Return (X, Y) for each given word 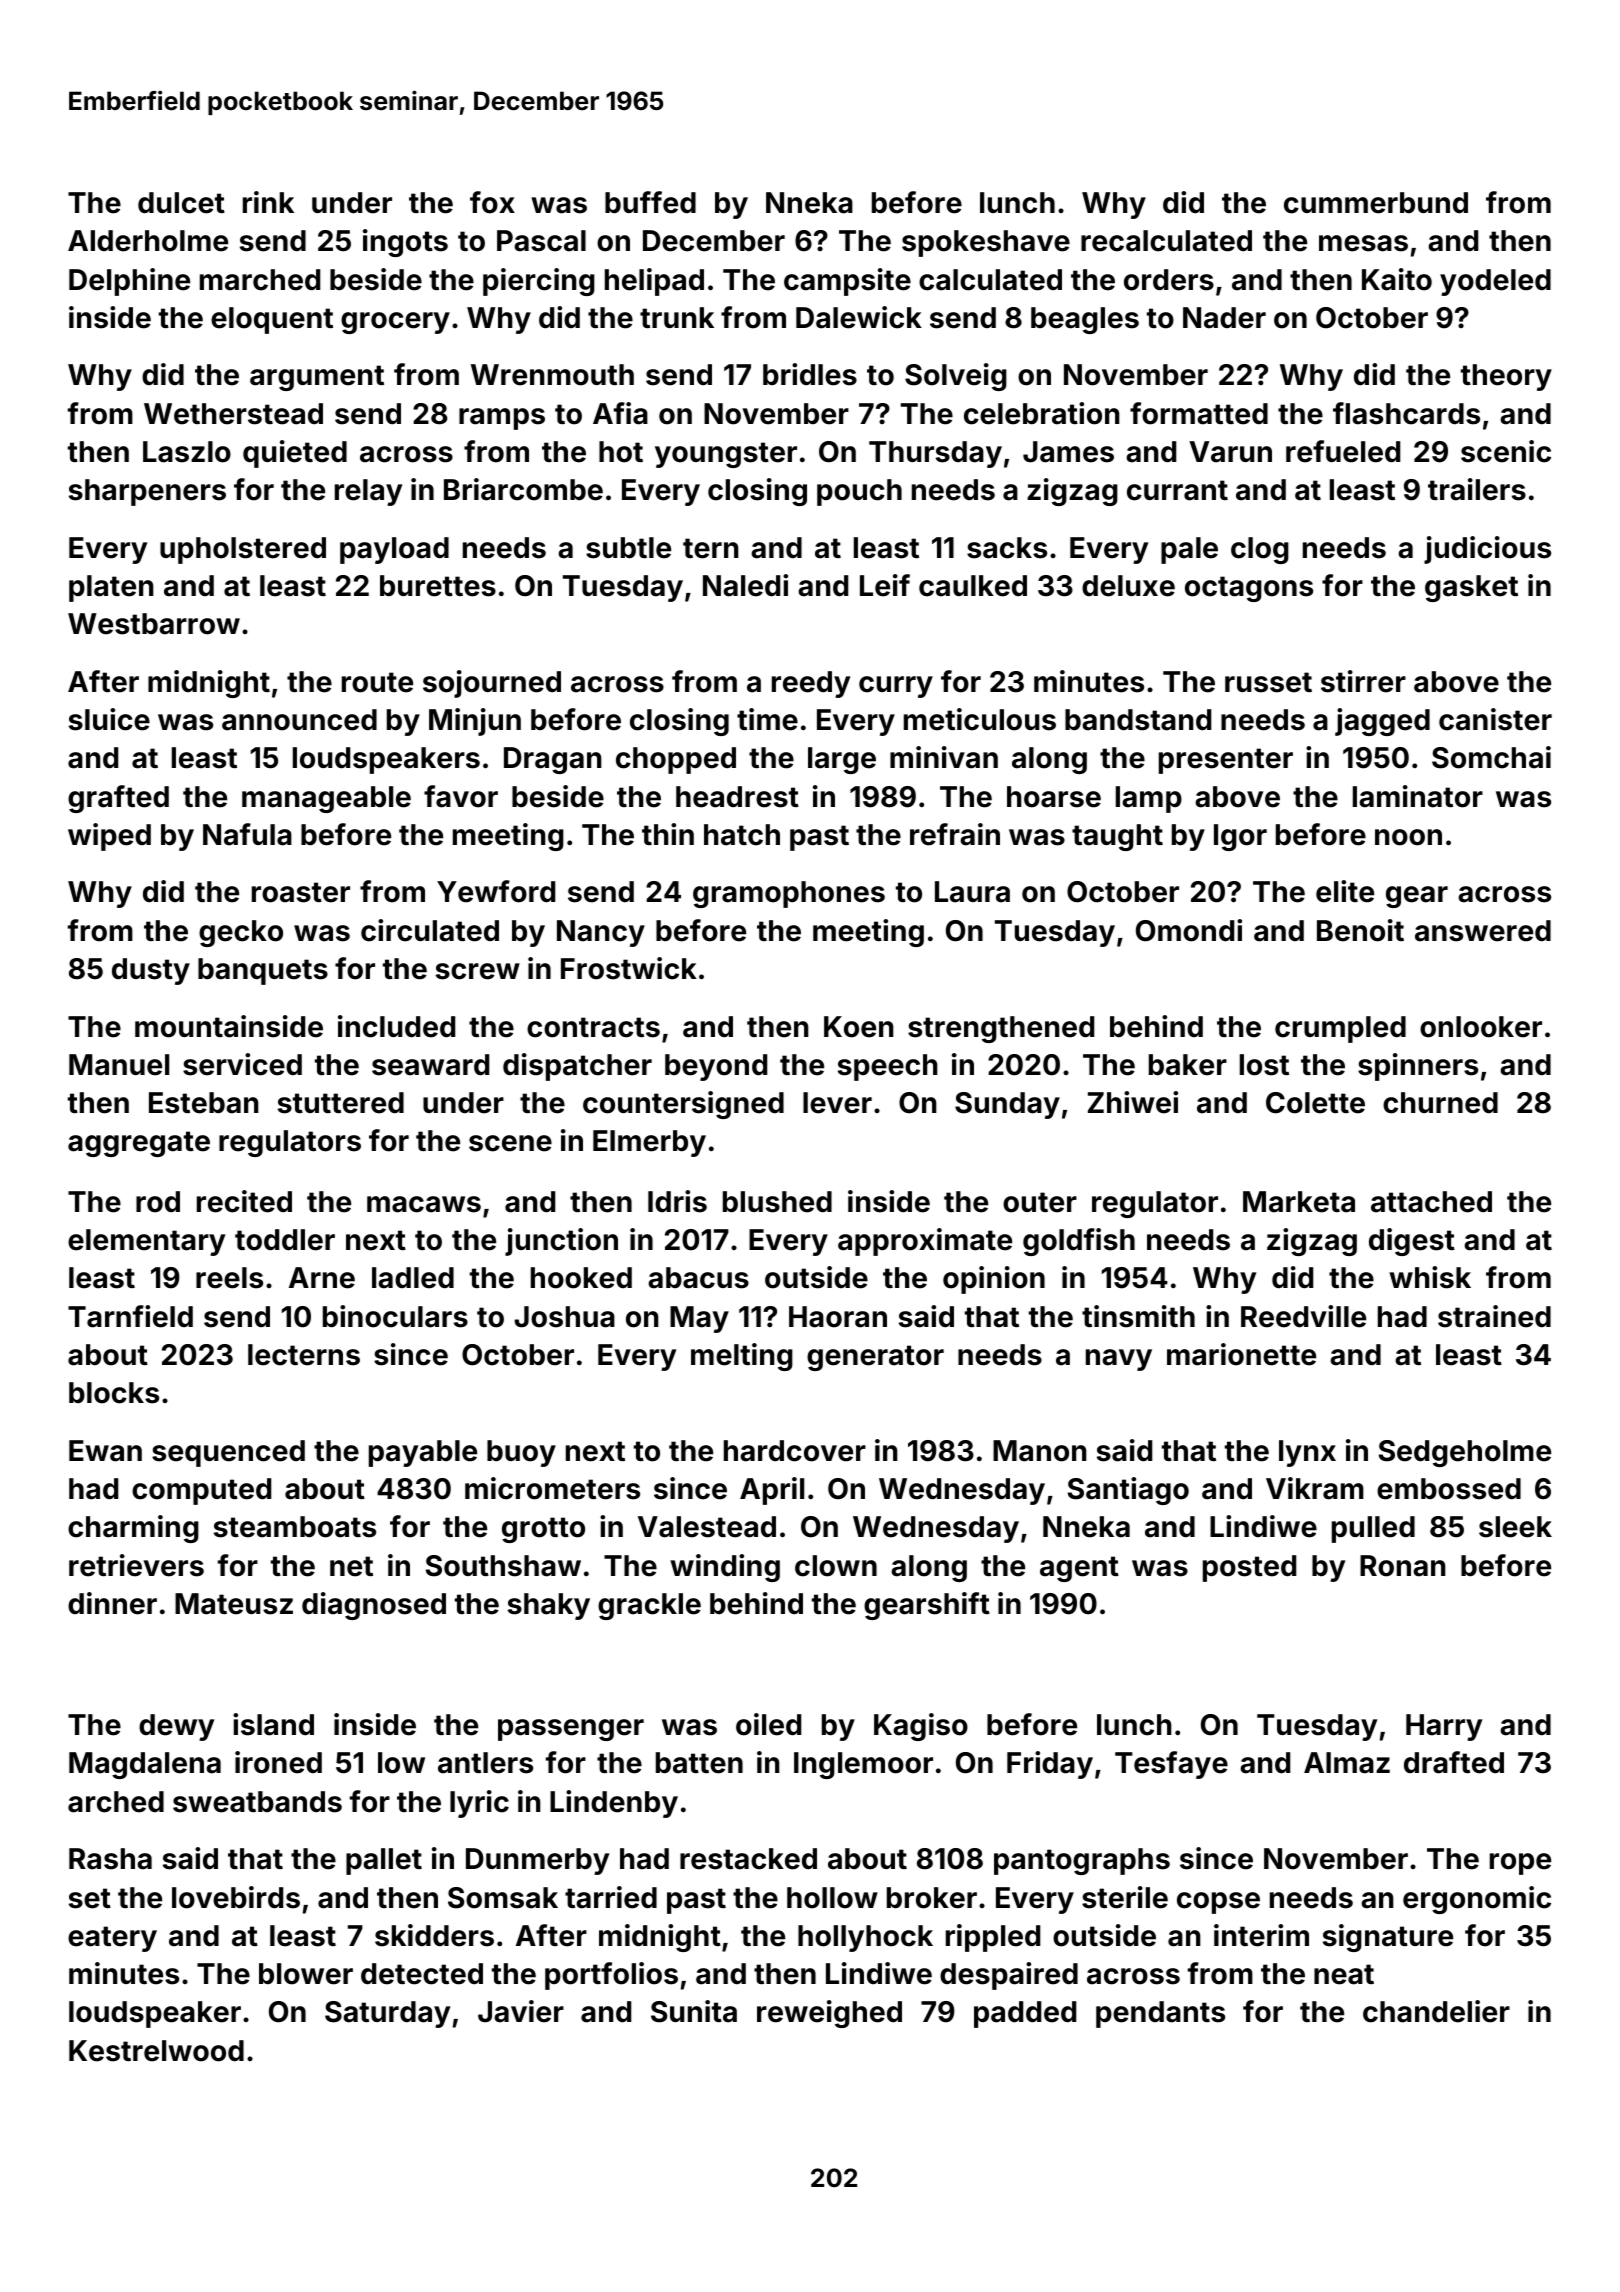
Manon (1040, 1451)
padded (1025, 2014)
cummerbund (1376, 203)
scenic (1506, 451)
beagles (1085, 320)
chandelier (1436, 2011)
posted (1249, 1568)
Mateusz (234, 1604)
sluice (109, 719)
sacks (1007, 548)
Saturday (387, 2014)
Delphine (129, 282)
